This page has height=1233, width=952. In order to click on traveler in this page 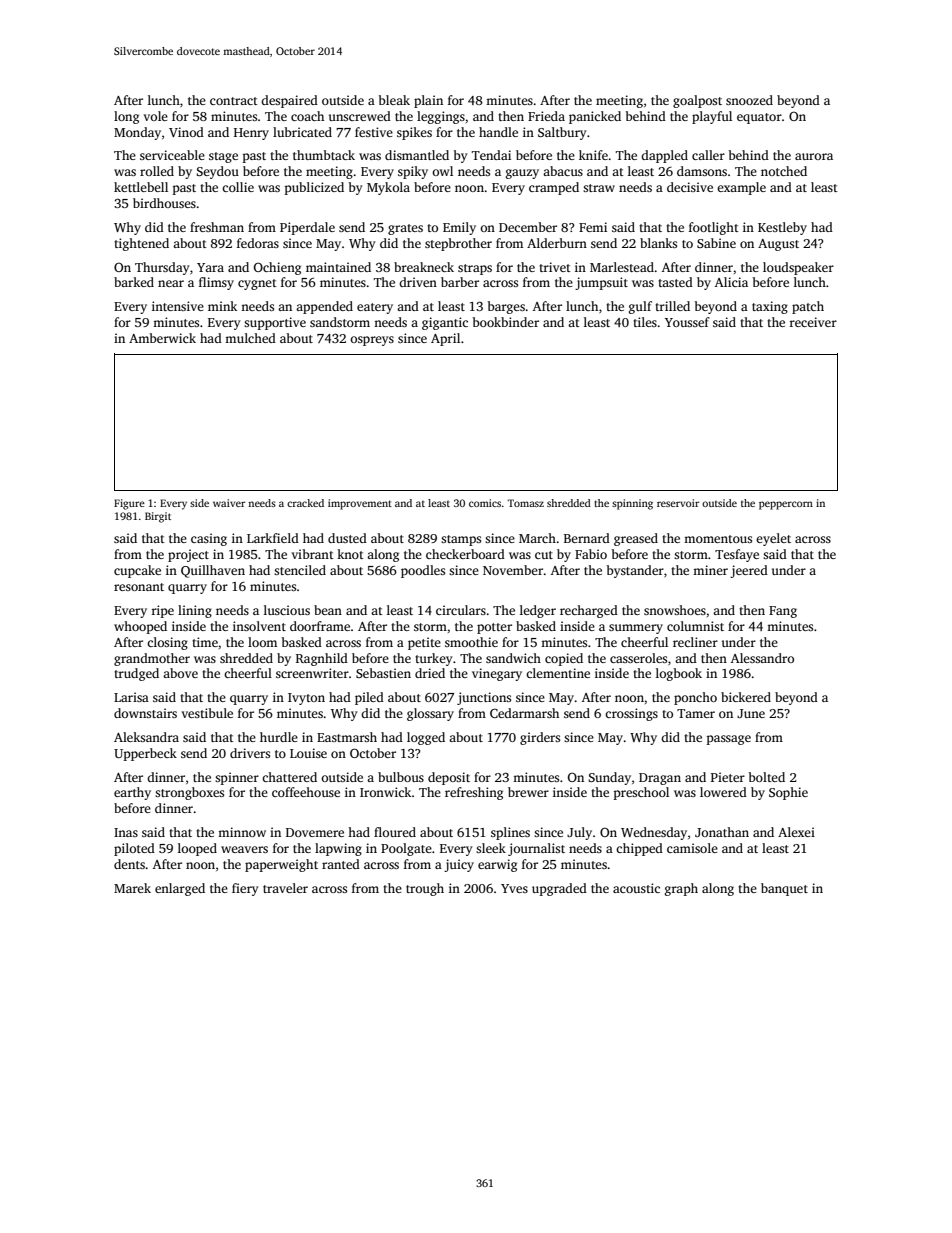, I will do `click(285, 888)`.
